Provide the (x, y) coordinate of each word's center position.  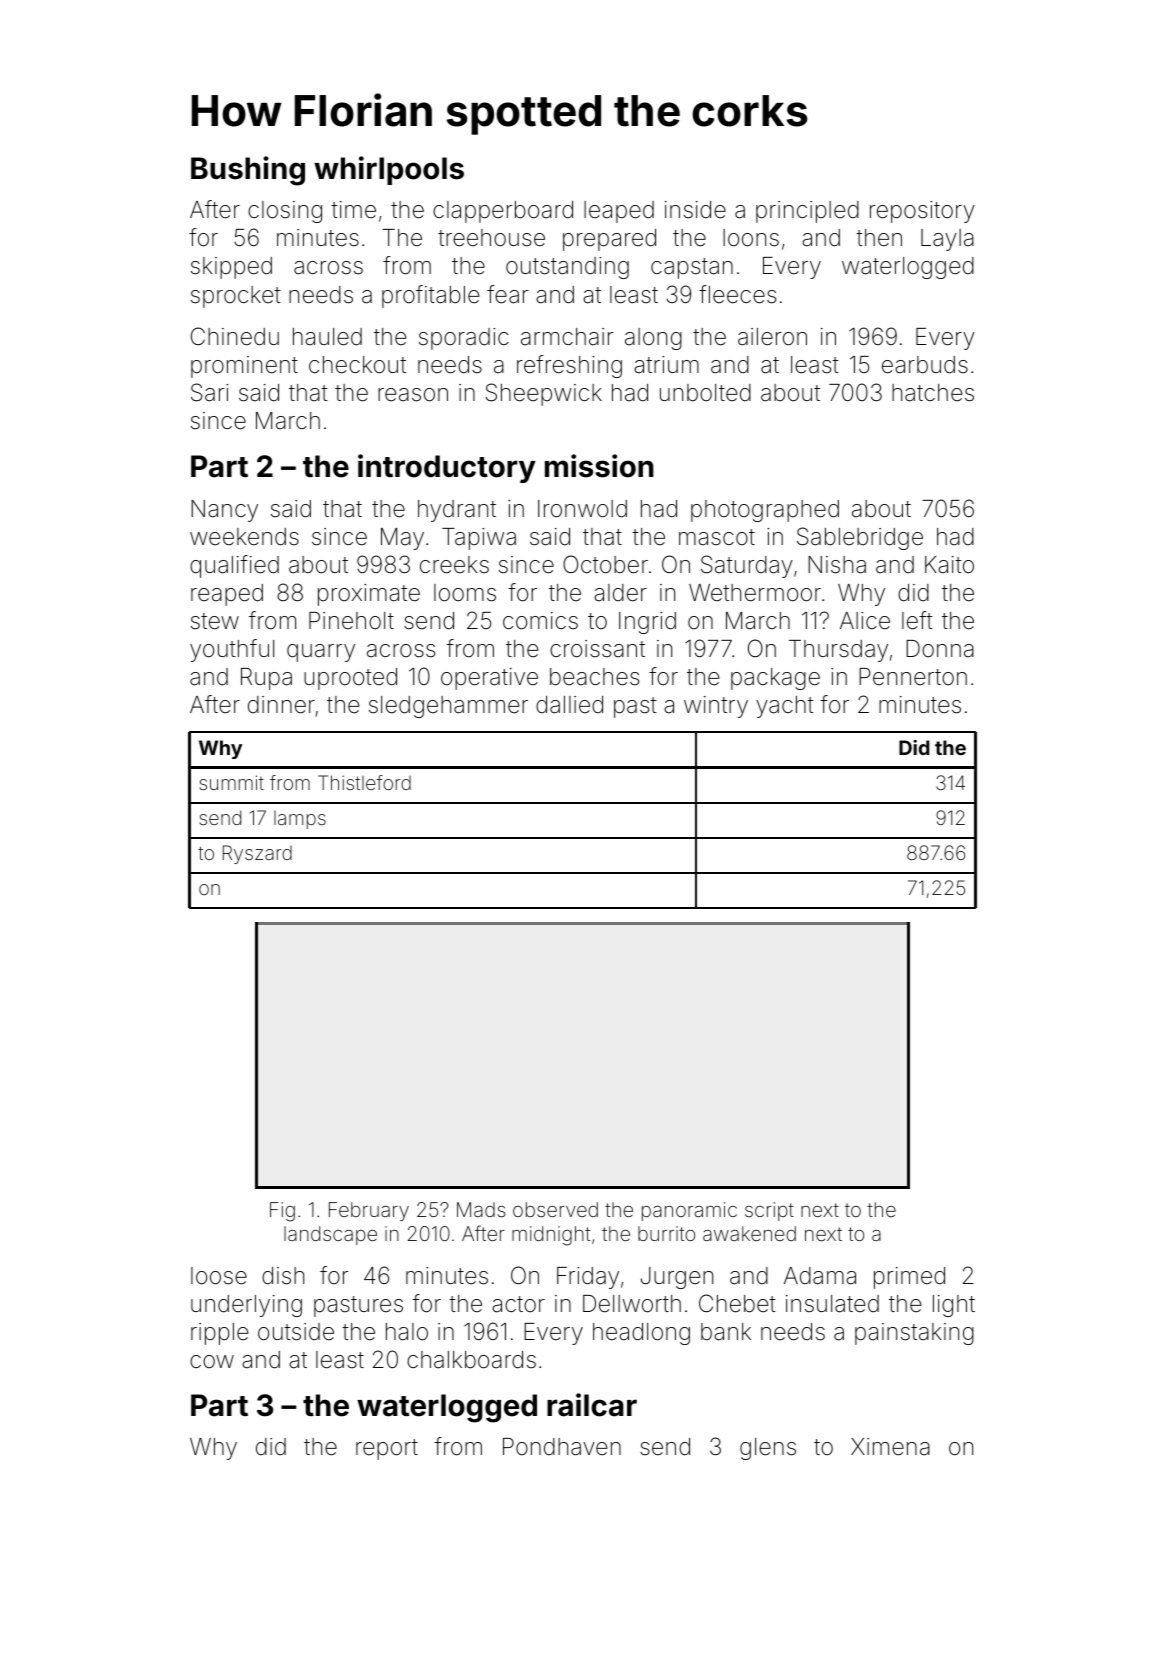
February (369, 1211)
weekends (244, 537)
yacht (785, 707)
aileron (772, 337)
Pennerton (913, 677)
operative (489, 679)
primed (909, 1278)
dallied (569, 705)
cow (212, 1362)
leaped (619, 212)
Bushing (248, 171)
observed (555, 1209)
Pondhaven (562, 1447)
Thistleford (364, 782)
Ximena (890, 1447)
